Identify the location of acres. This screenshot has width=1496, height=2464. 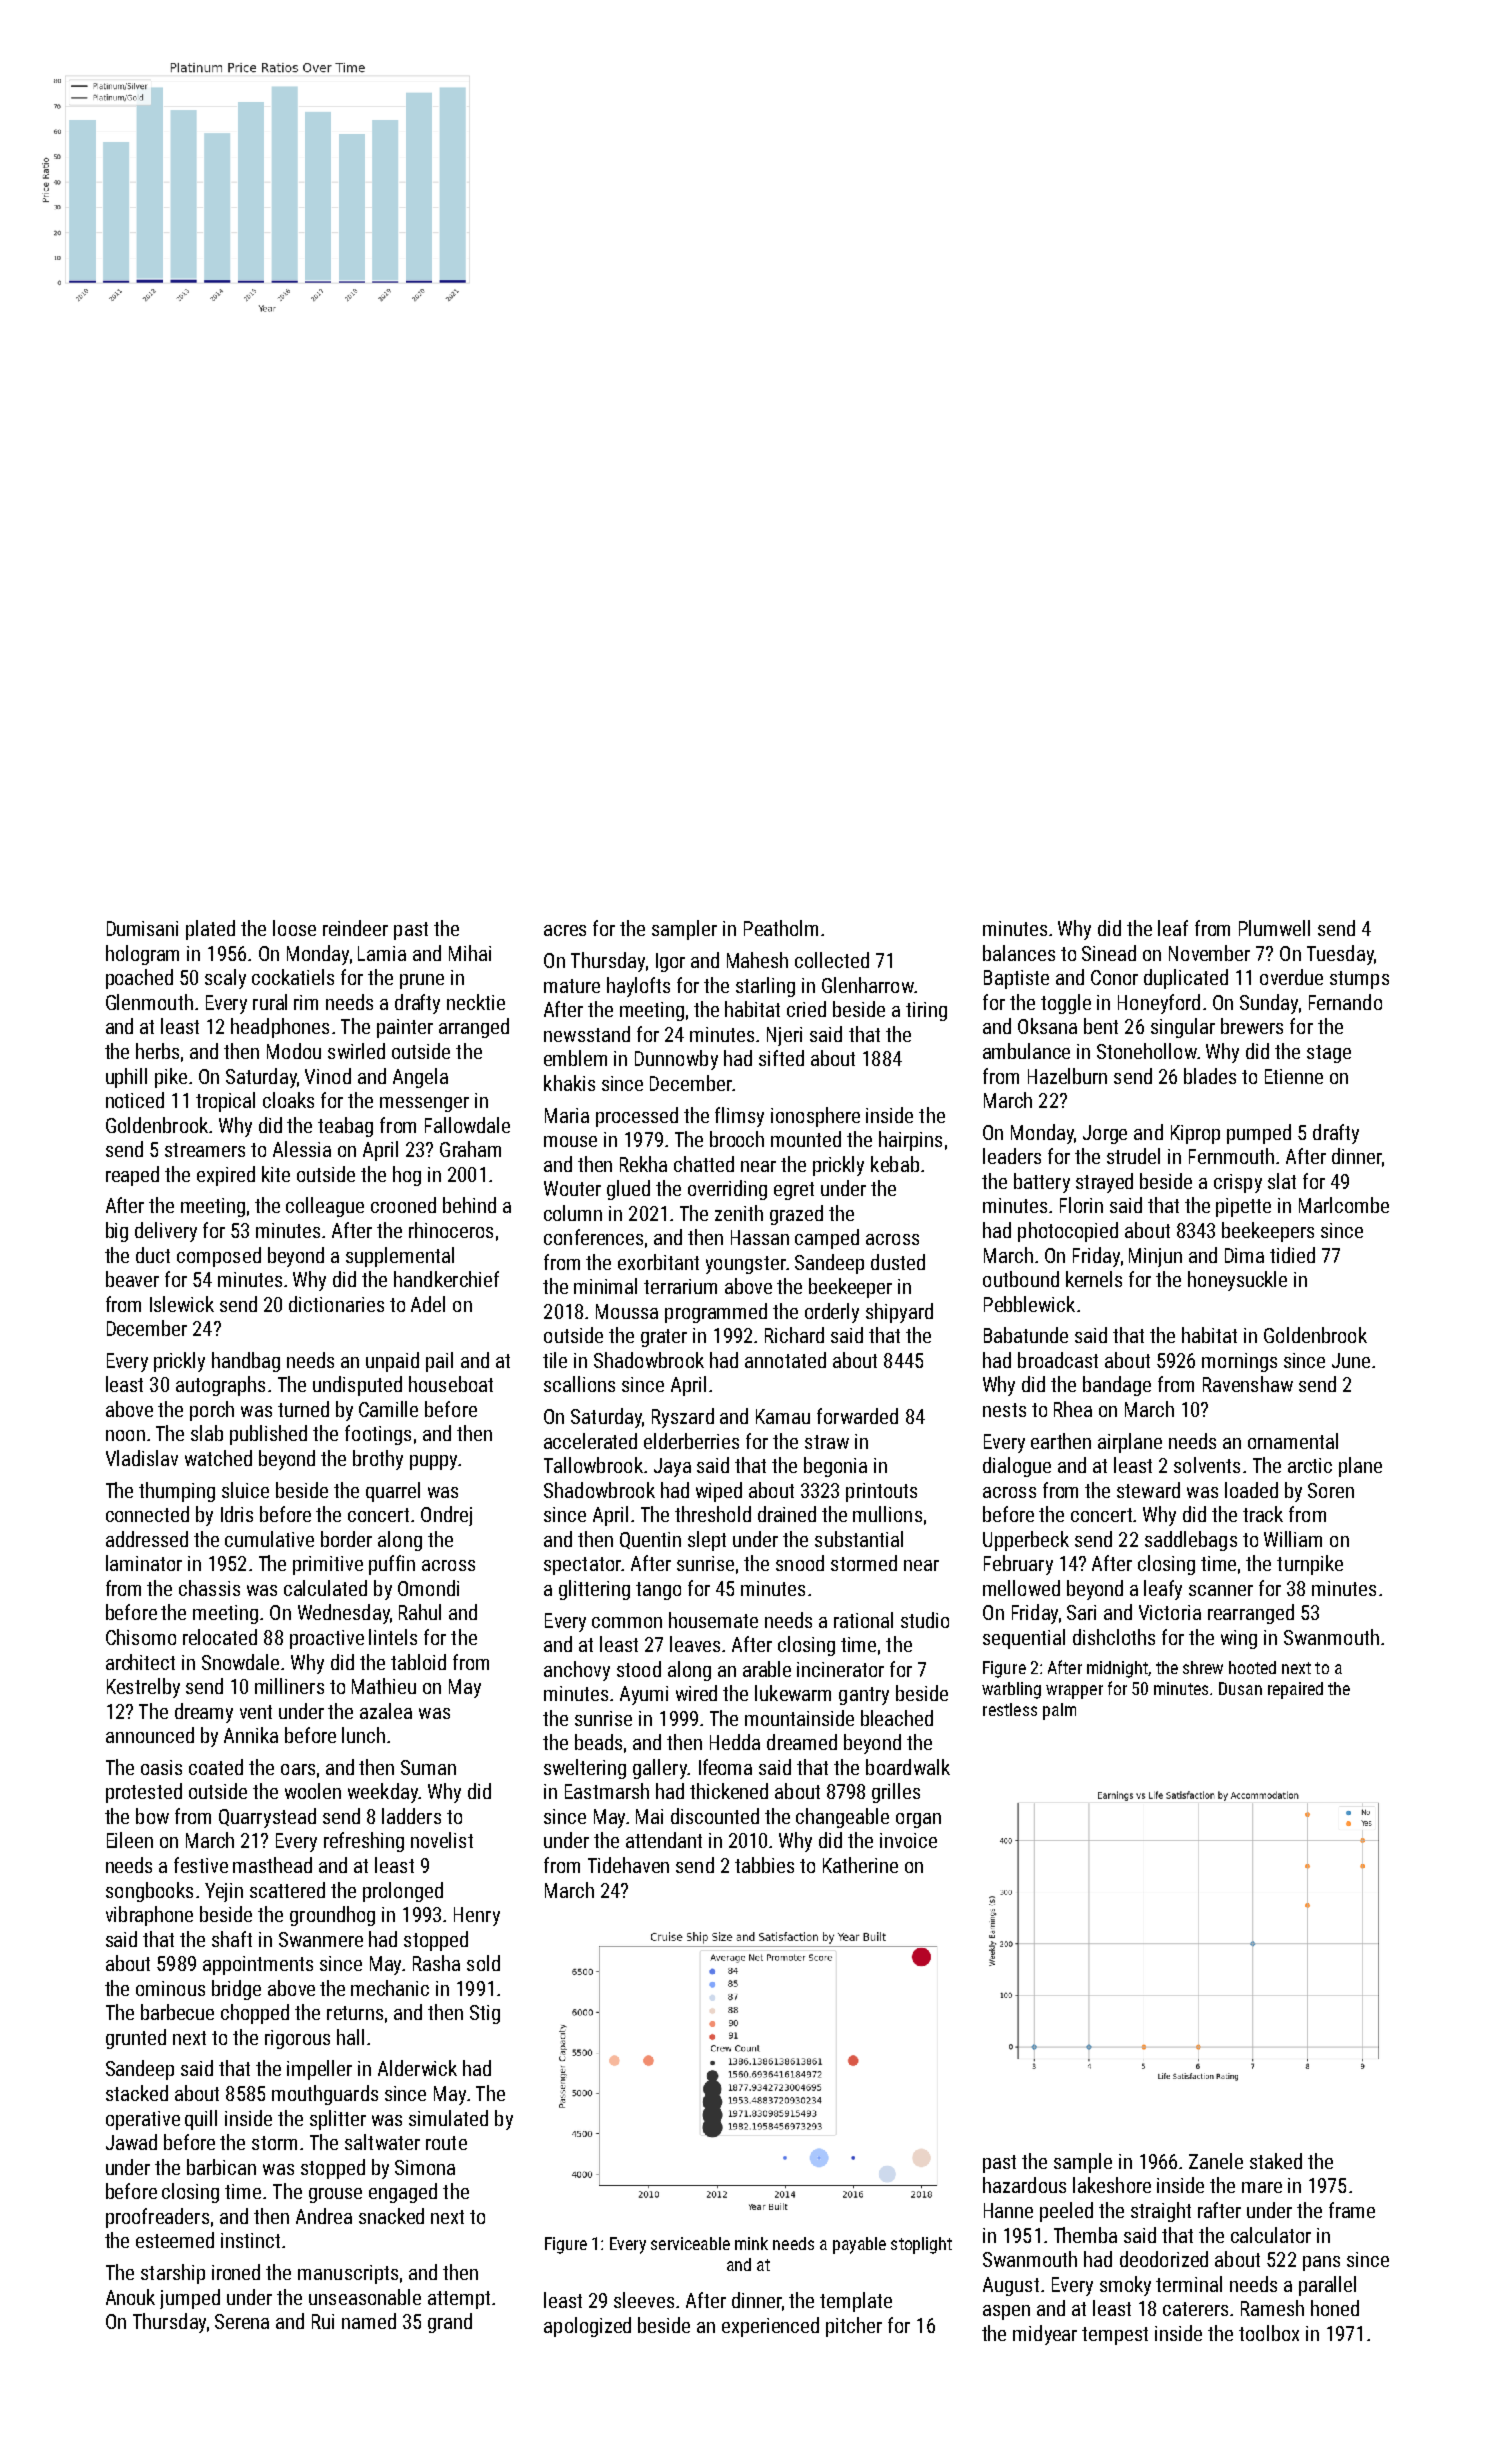
(565, 930).
